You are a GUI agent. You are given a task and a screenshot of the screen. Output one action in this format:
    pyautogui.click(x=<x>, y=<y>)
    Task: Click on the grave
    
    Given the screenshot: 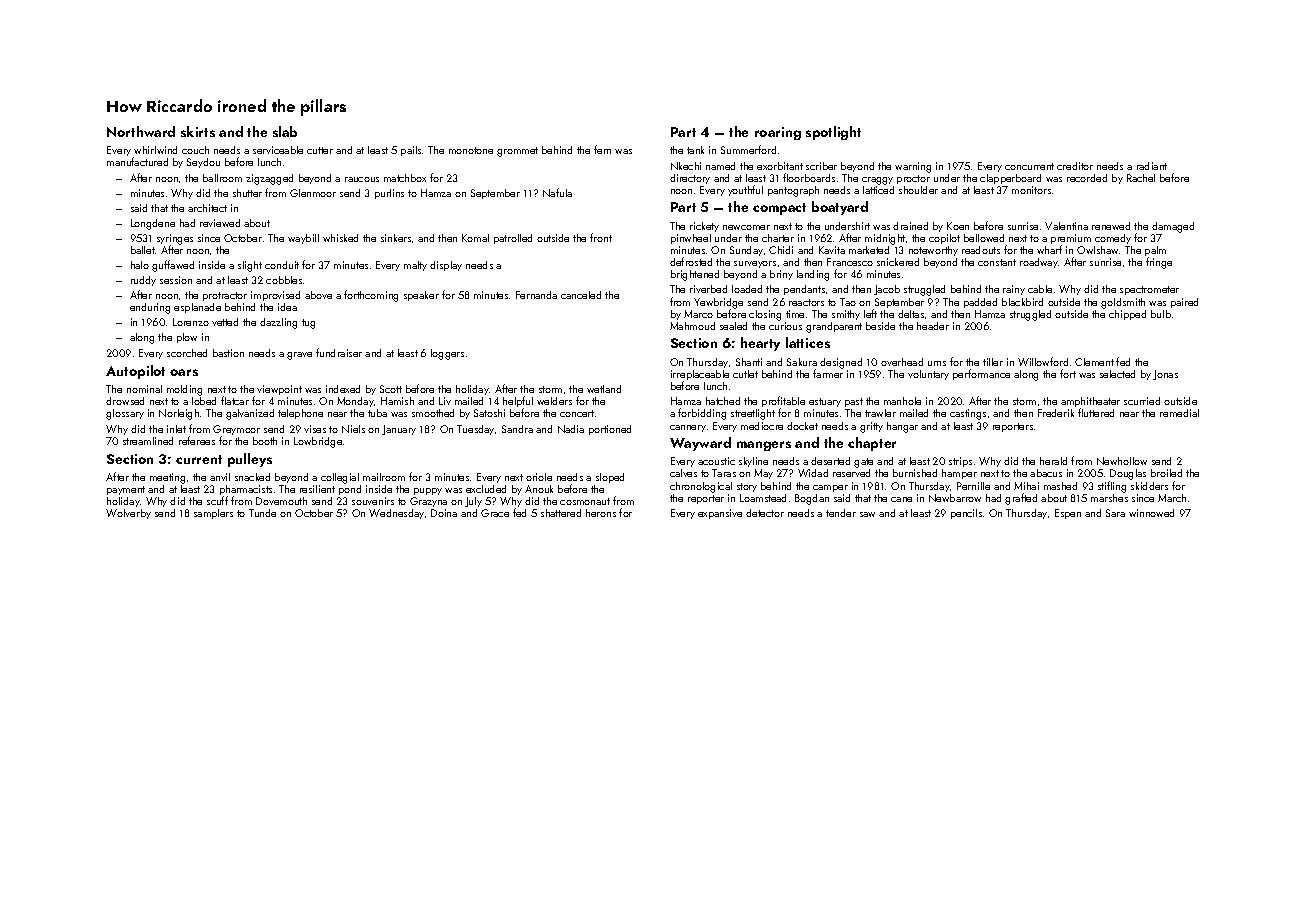 What is the action you would take?
    pyautogui.click(x=299, y=356)
